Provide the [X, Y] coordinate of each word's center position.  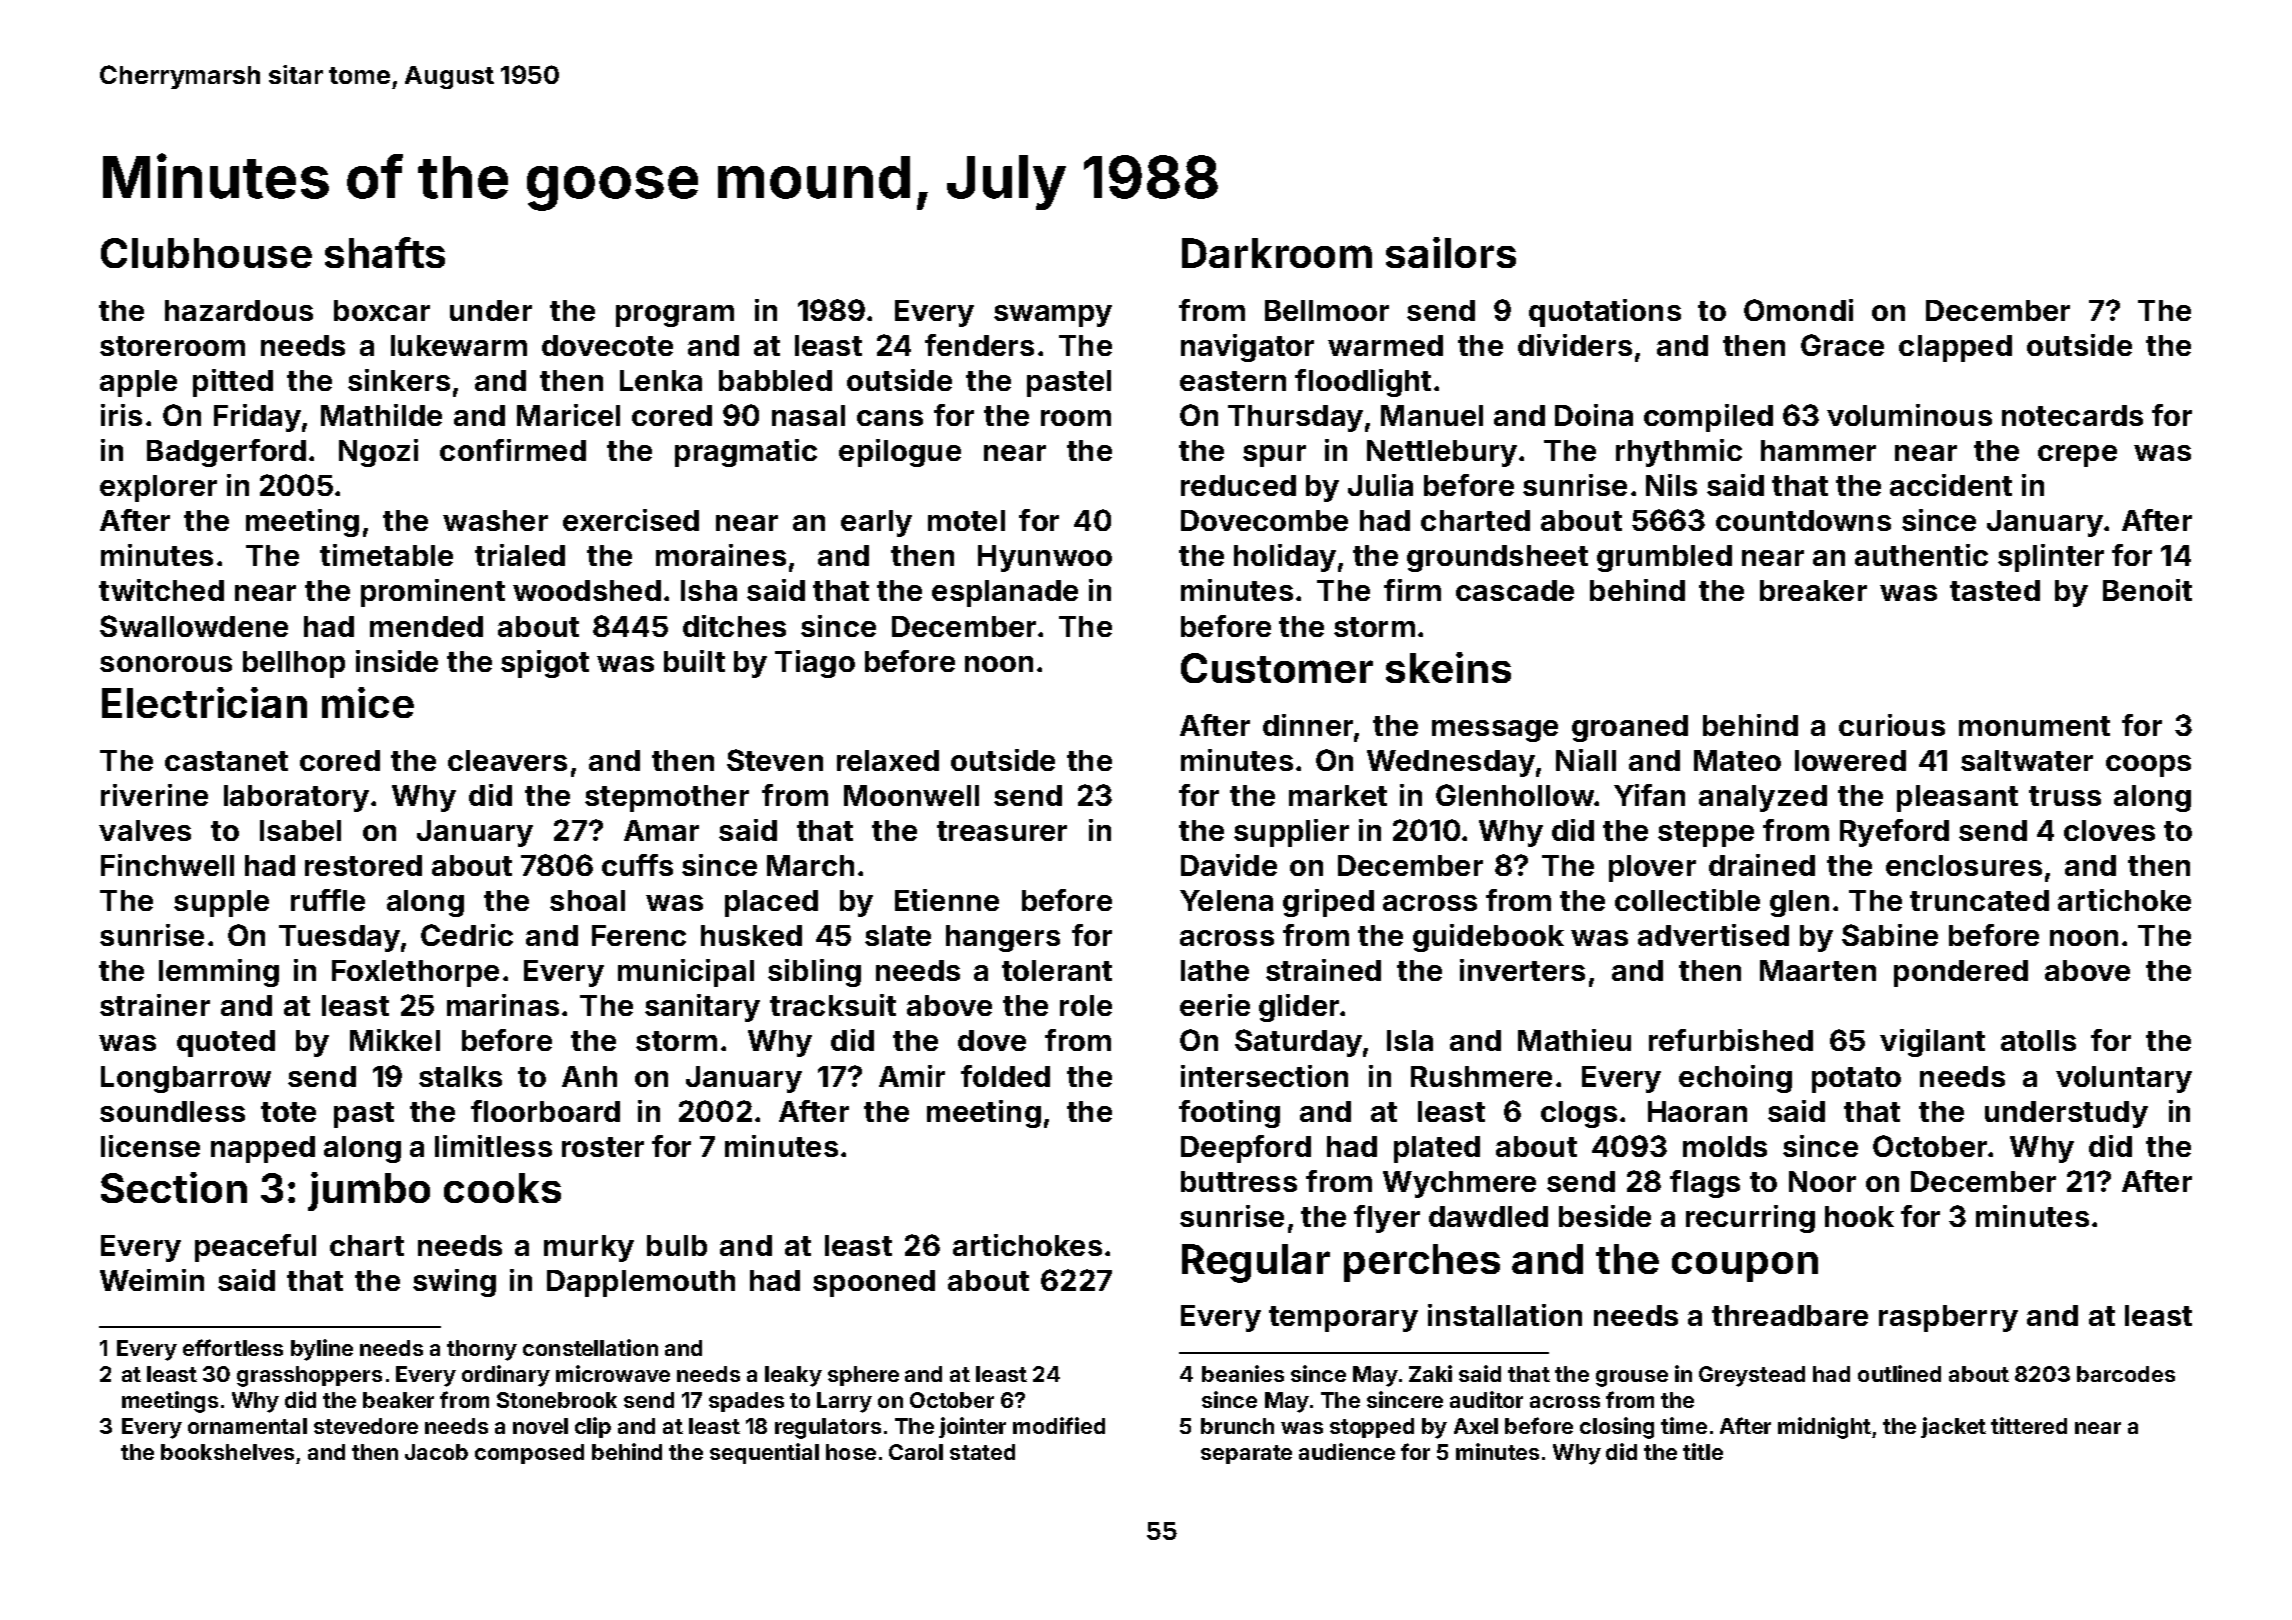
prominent [433, 593]
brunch [1237, 1426]
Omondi [1798, 310]
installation [1505, 1315]
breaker [1813, 590]
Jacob [436, 1452]
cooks [502, 1188]
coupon [1745, 1267]
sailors [1451, 252]
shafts [385, 252]
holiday [1285, 558]
